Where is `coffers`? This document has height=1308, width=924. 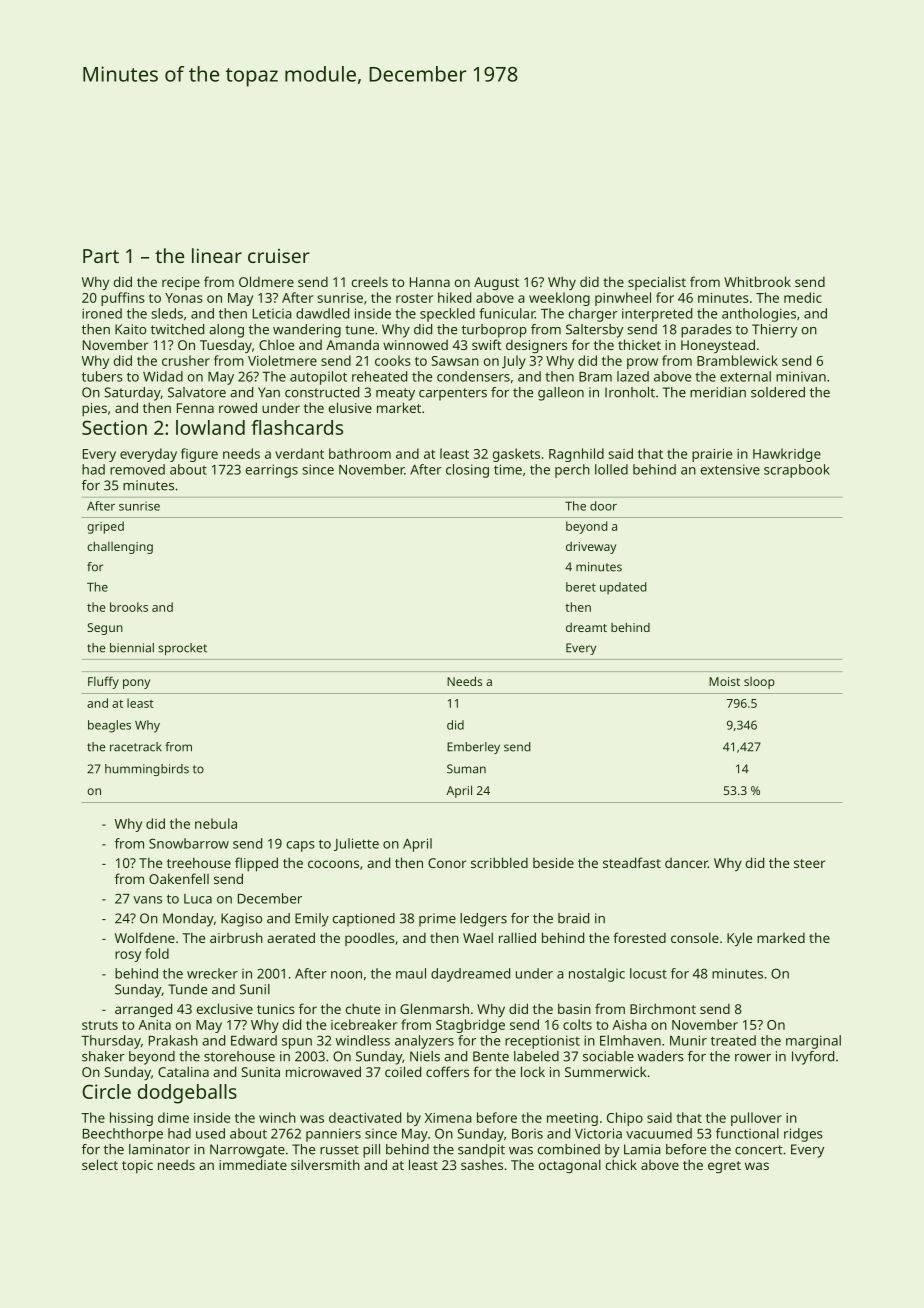
coffers is located at coordinates (447, 1071).
